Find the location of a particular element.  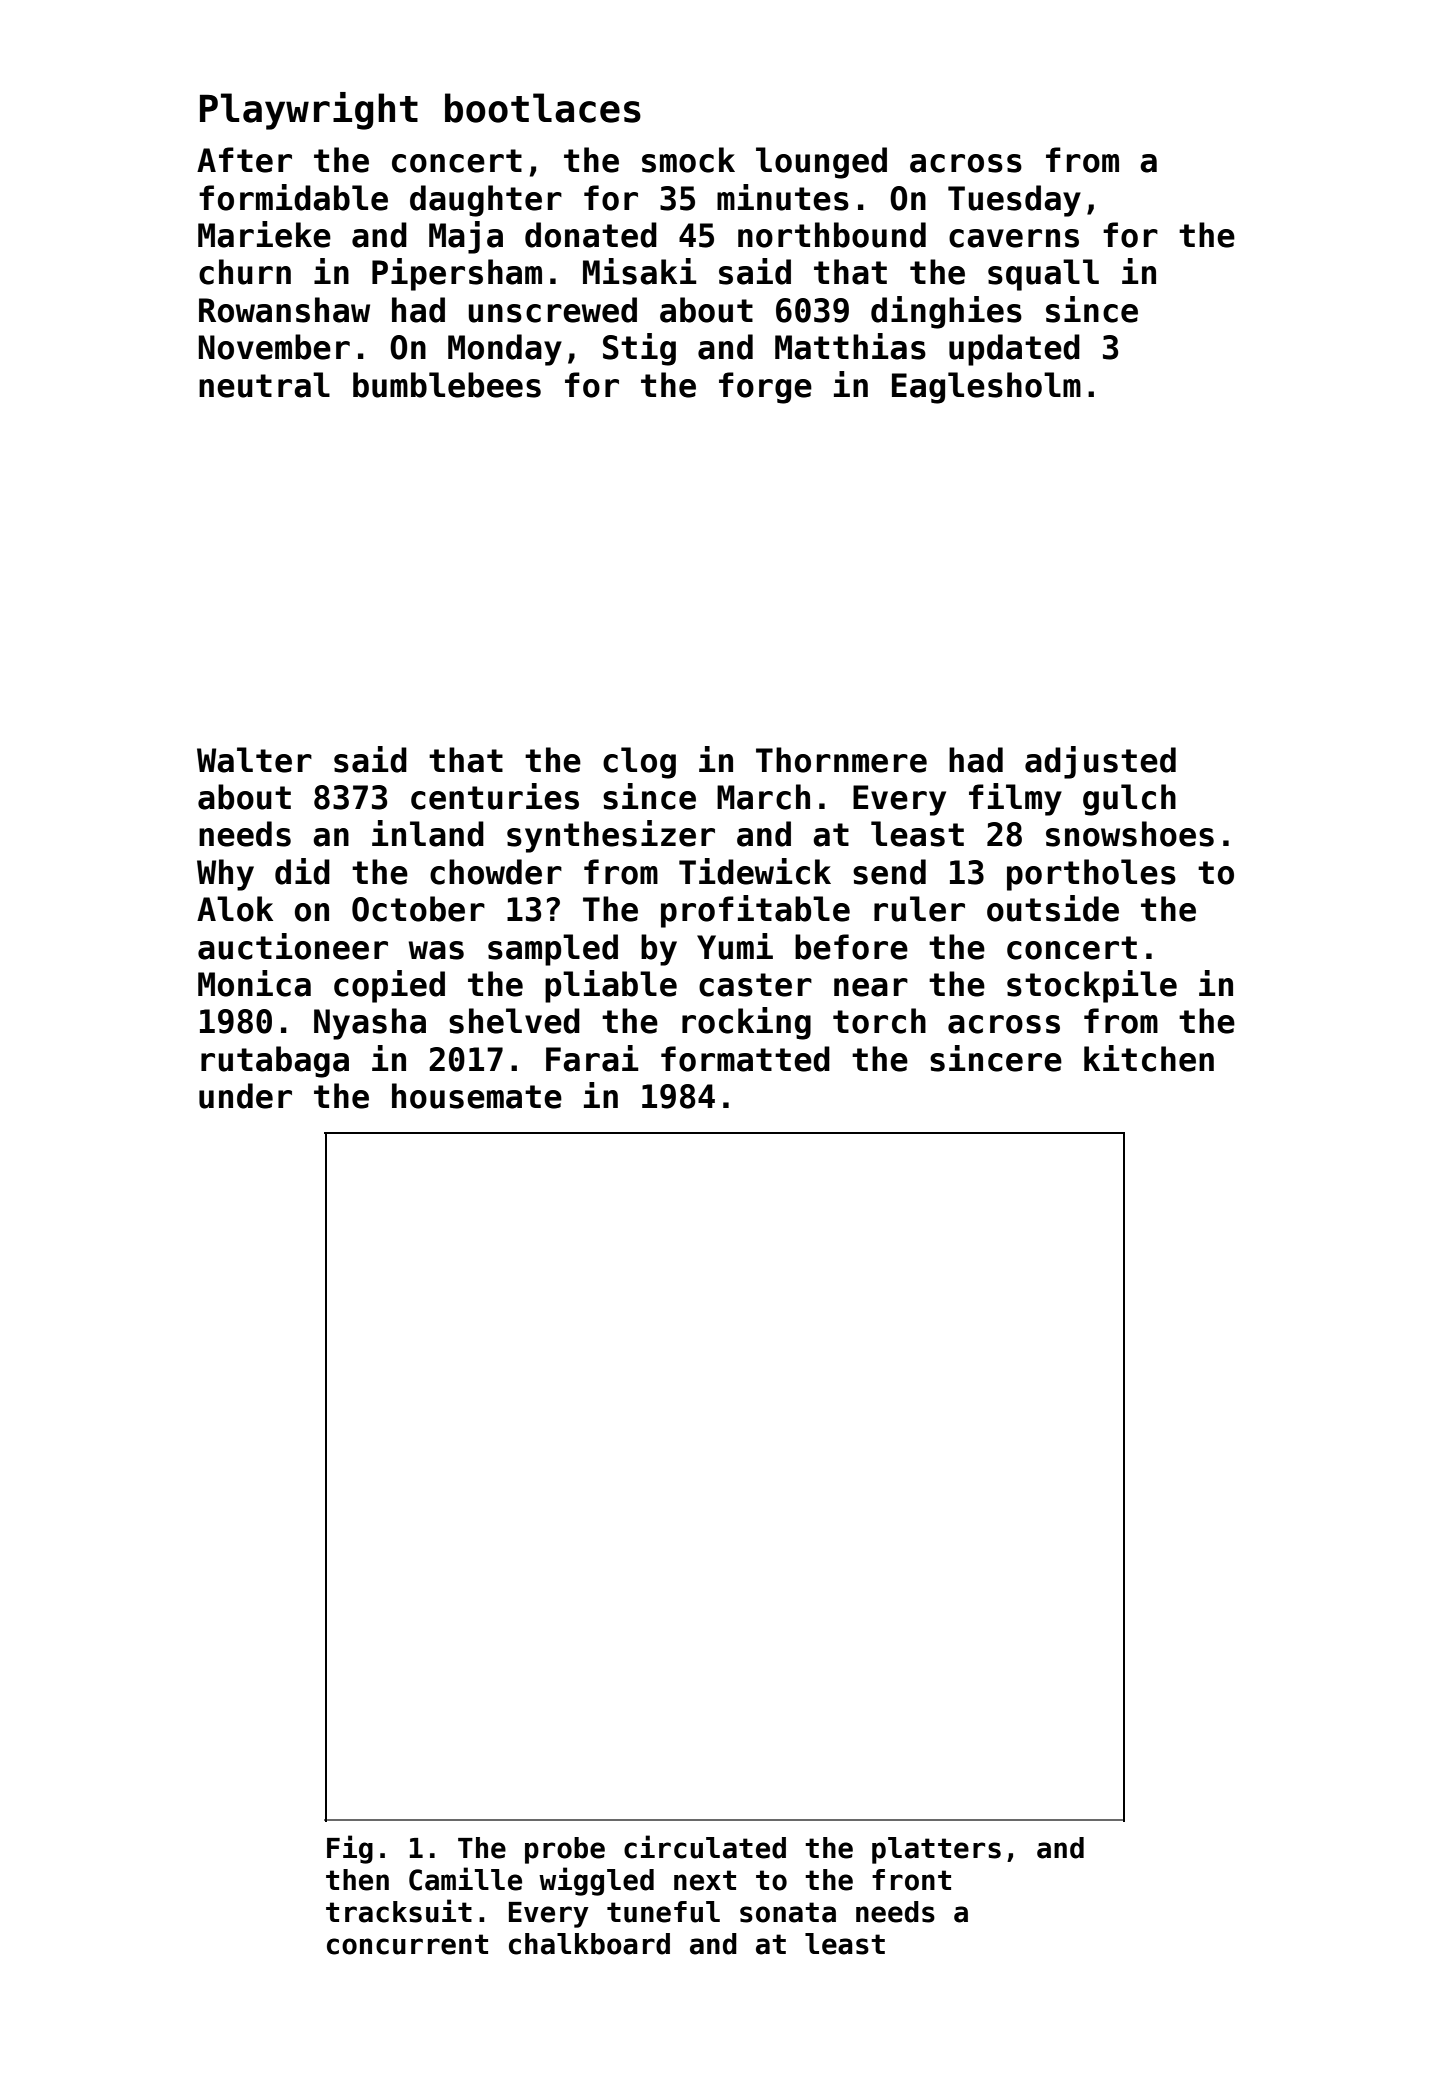

Farai is located at coordinates (592, 1058).
